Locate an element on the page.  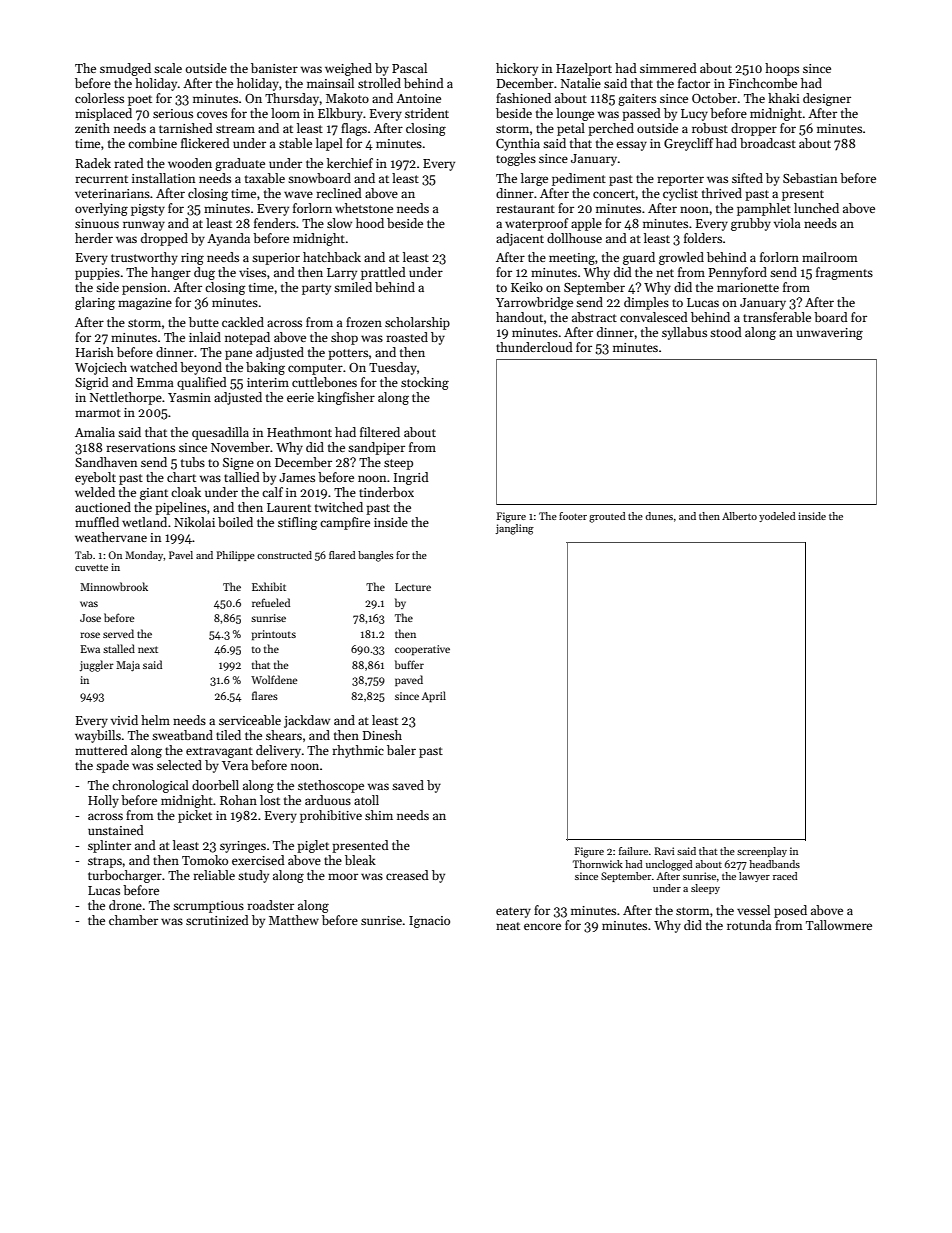
encore is located at coordinates (542, 926).
